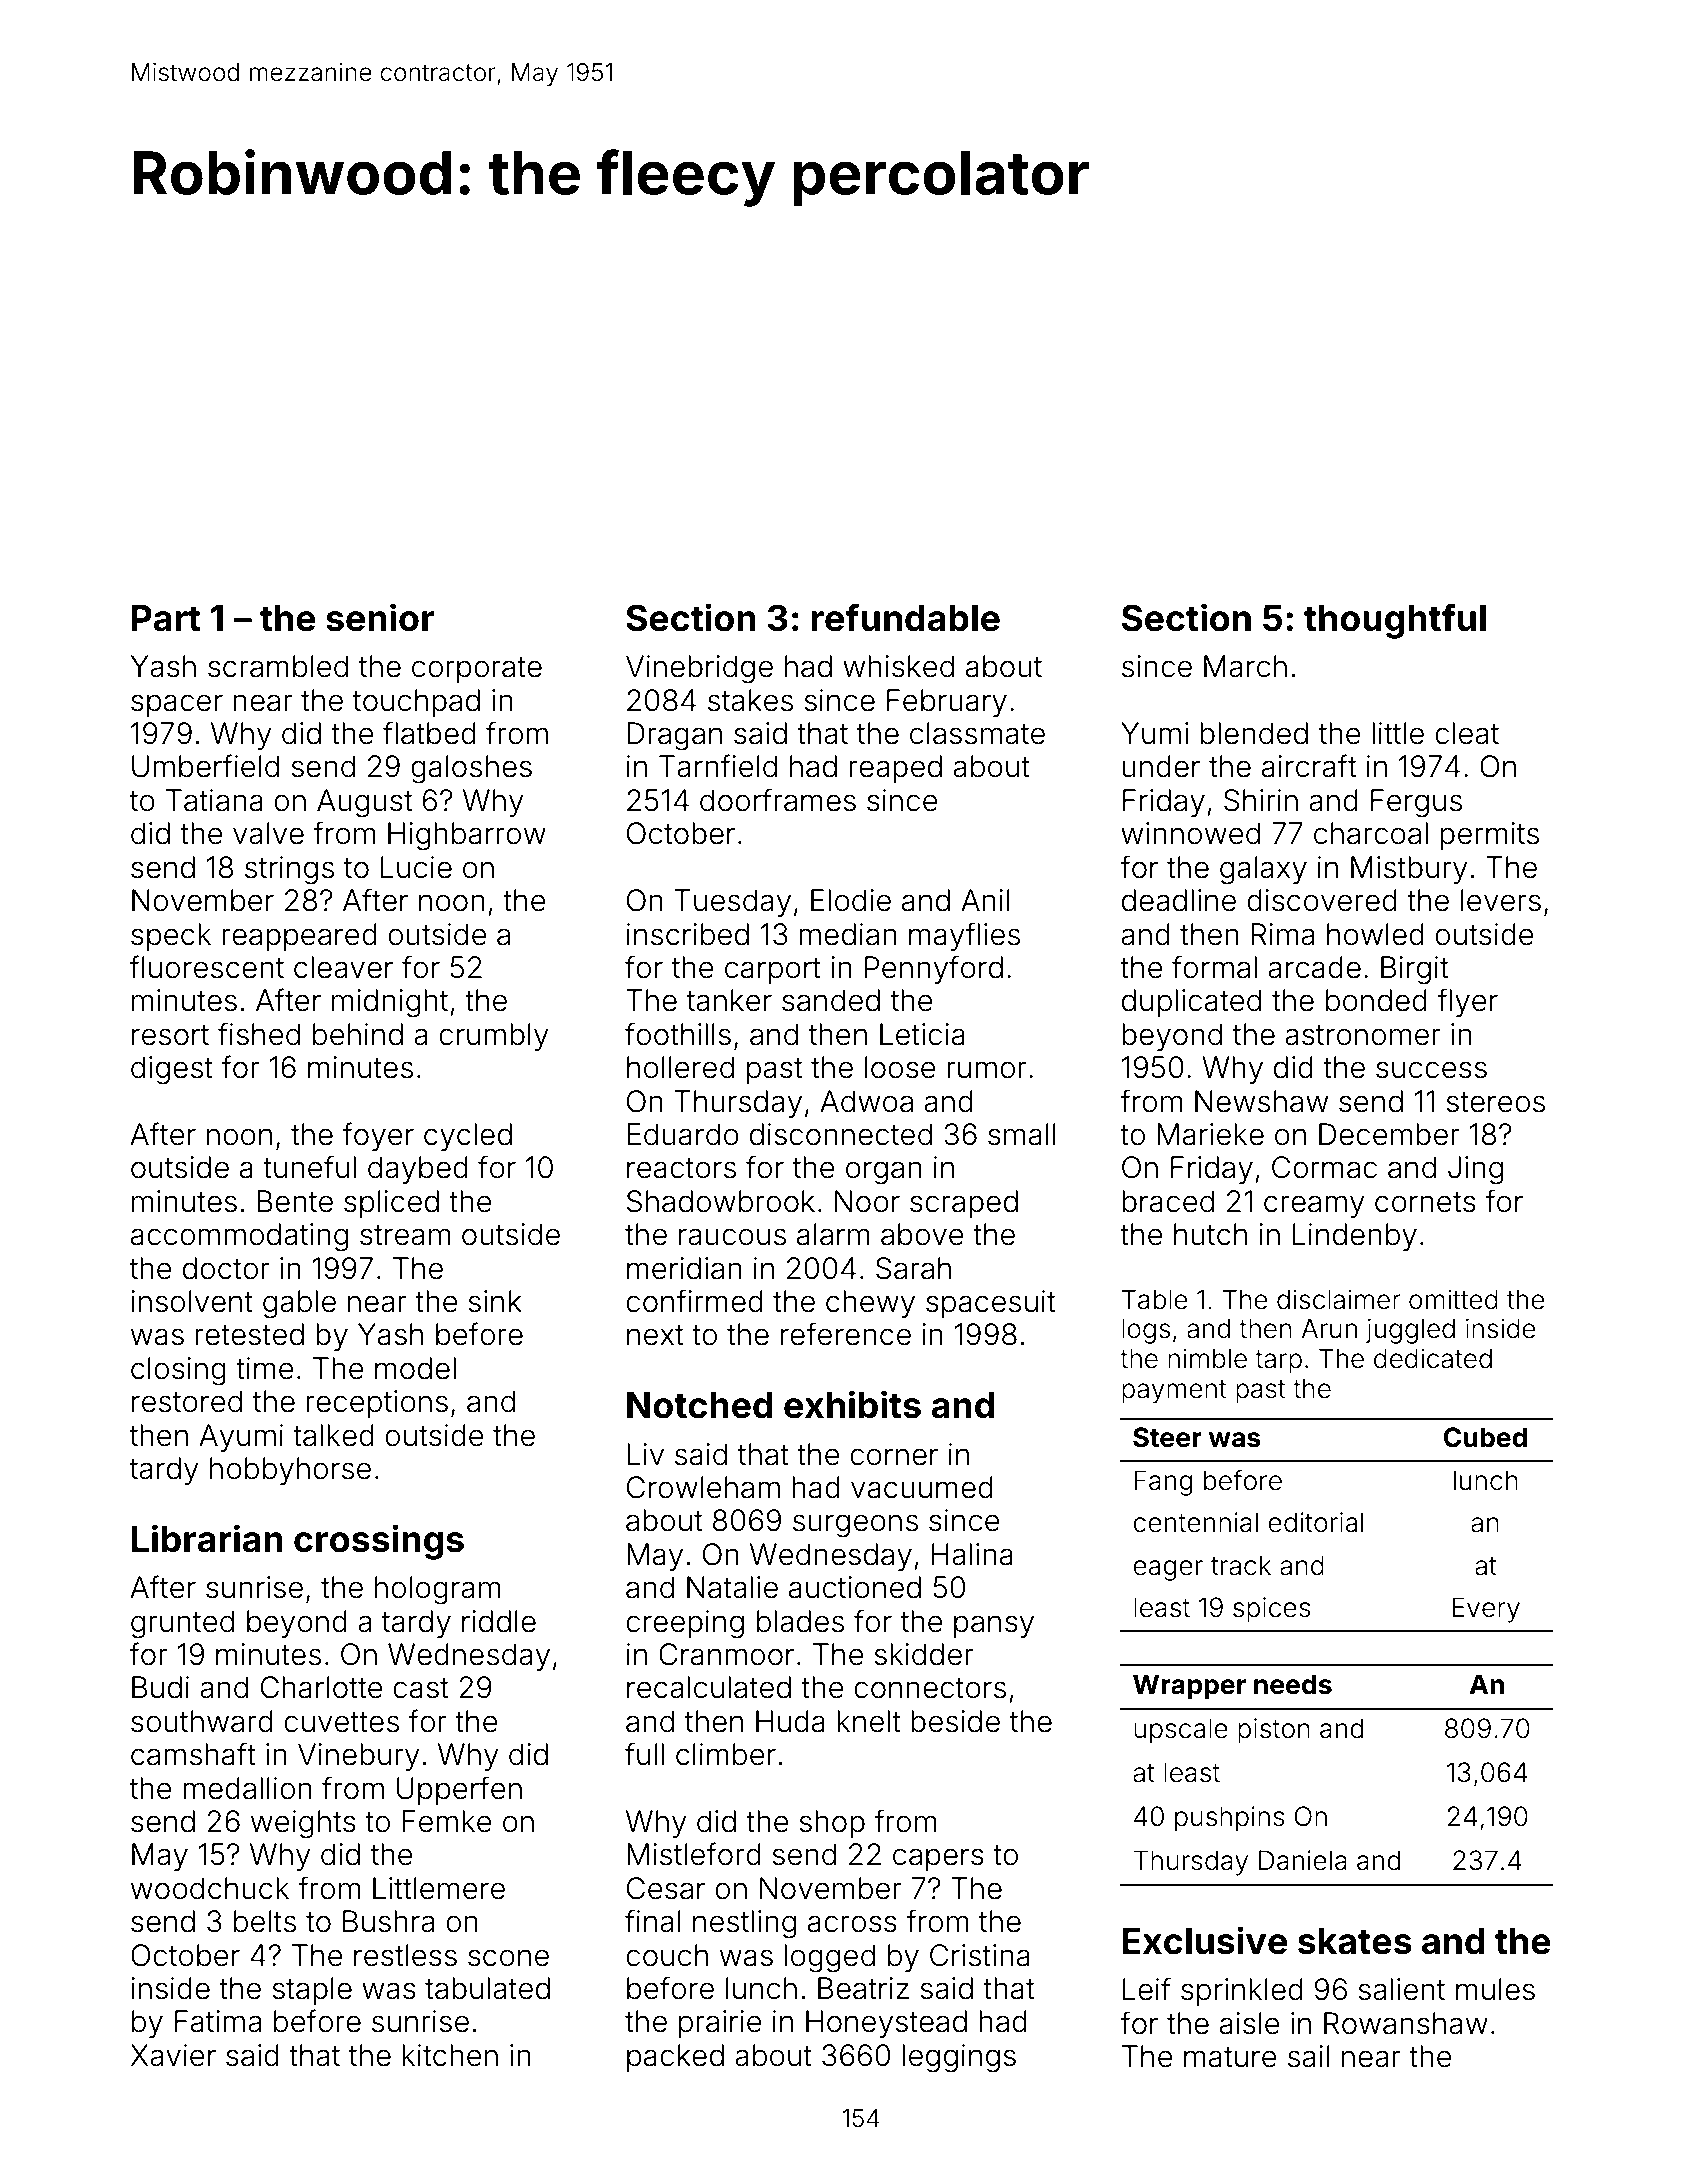 This screenshot has height=2178, width=1683. Describe the element at coordinates (415, 1368) in the screenshot. I see `model` at that location.
